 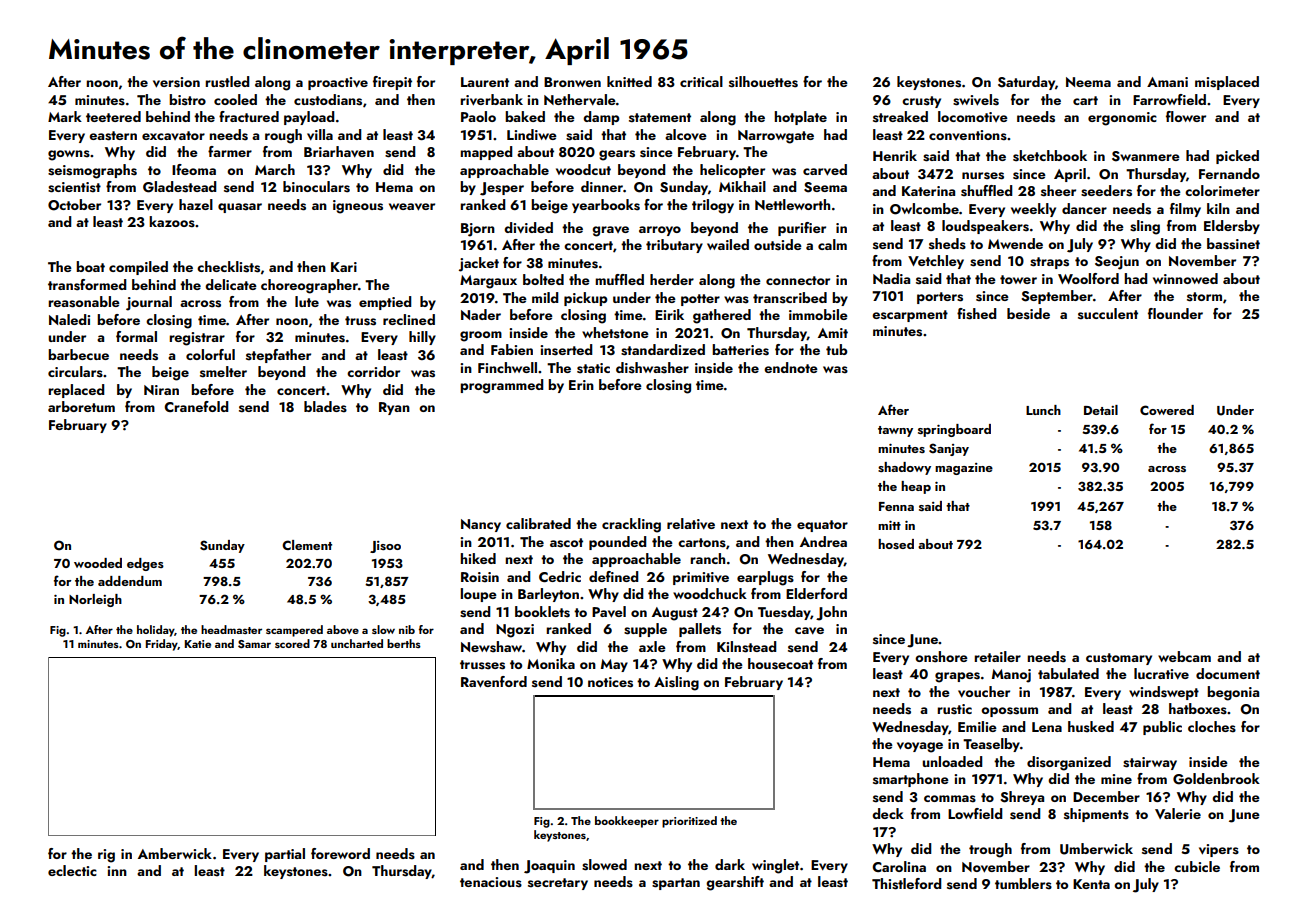 I want to click on onshore, so click(x=941, y=657).
